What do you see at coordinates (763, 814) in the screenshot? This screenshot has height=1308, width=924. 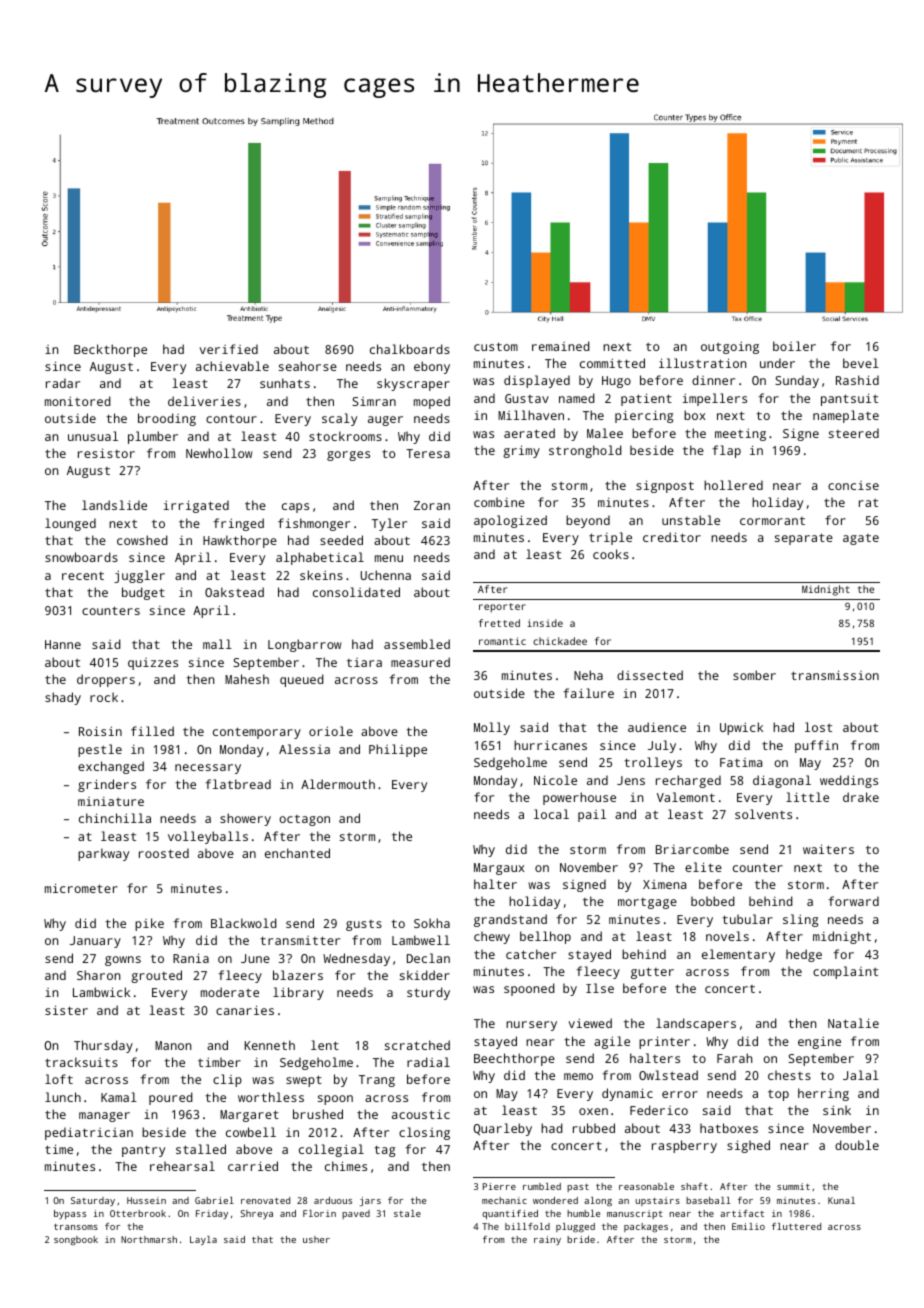 I see `solvents` at bounding box center [763, 814].
